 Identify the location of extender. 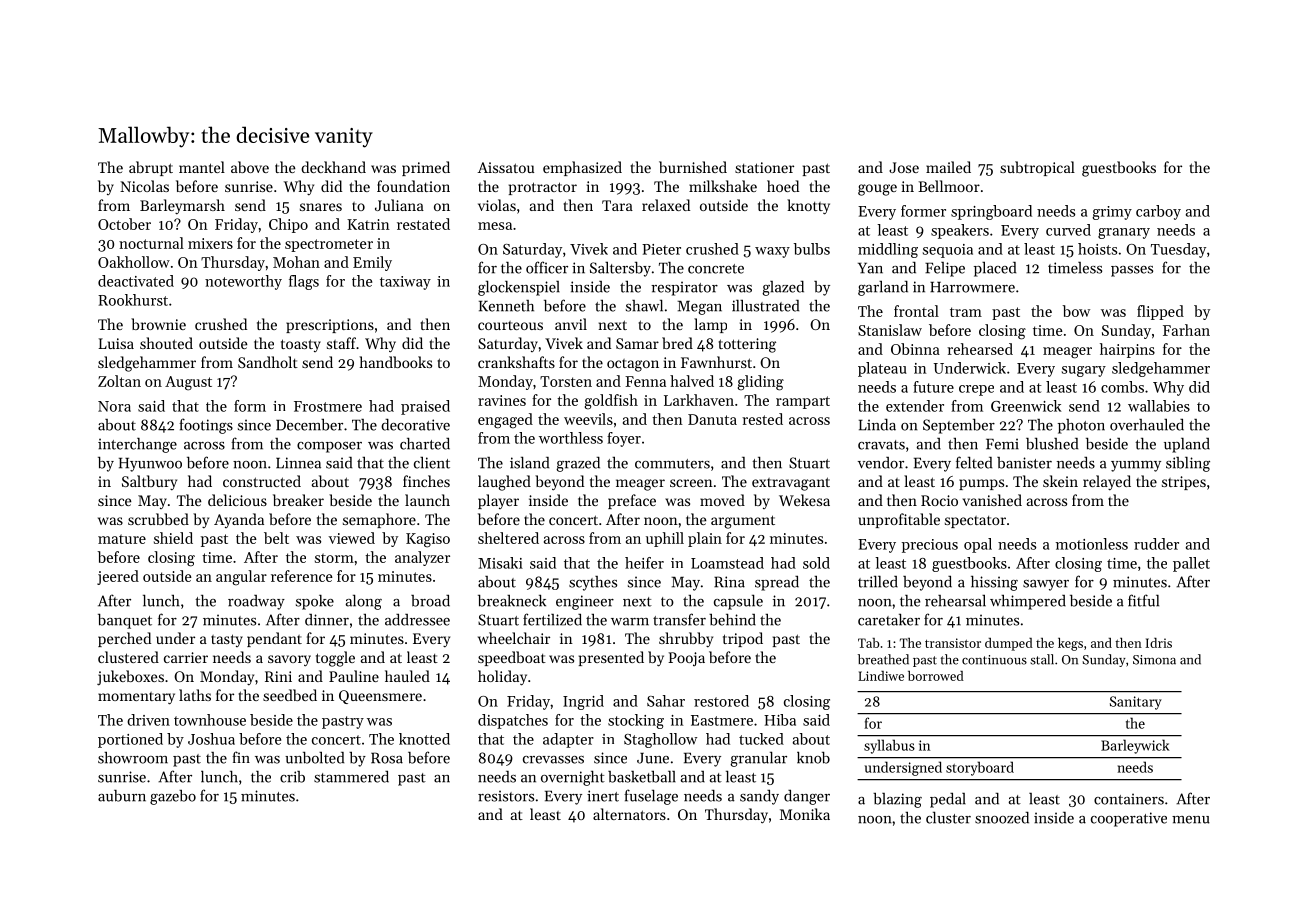
(915, 406).
